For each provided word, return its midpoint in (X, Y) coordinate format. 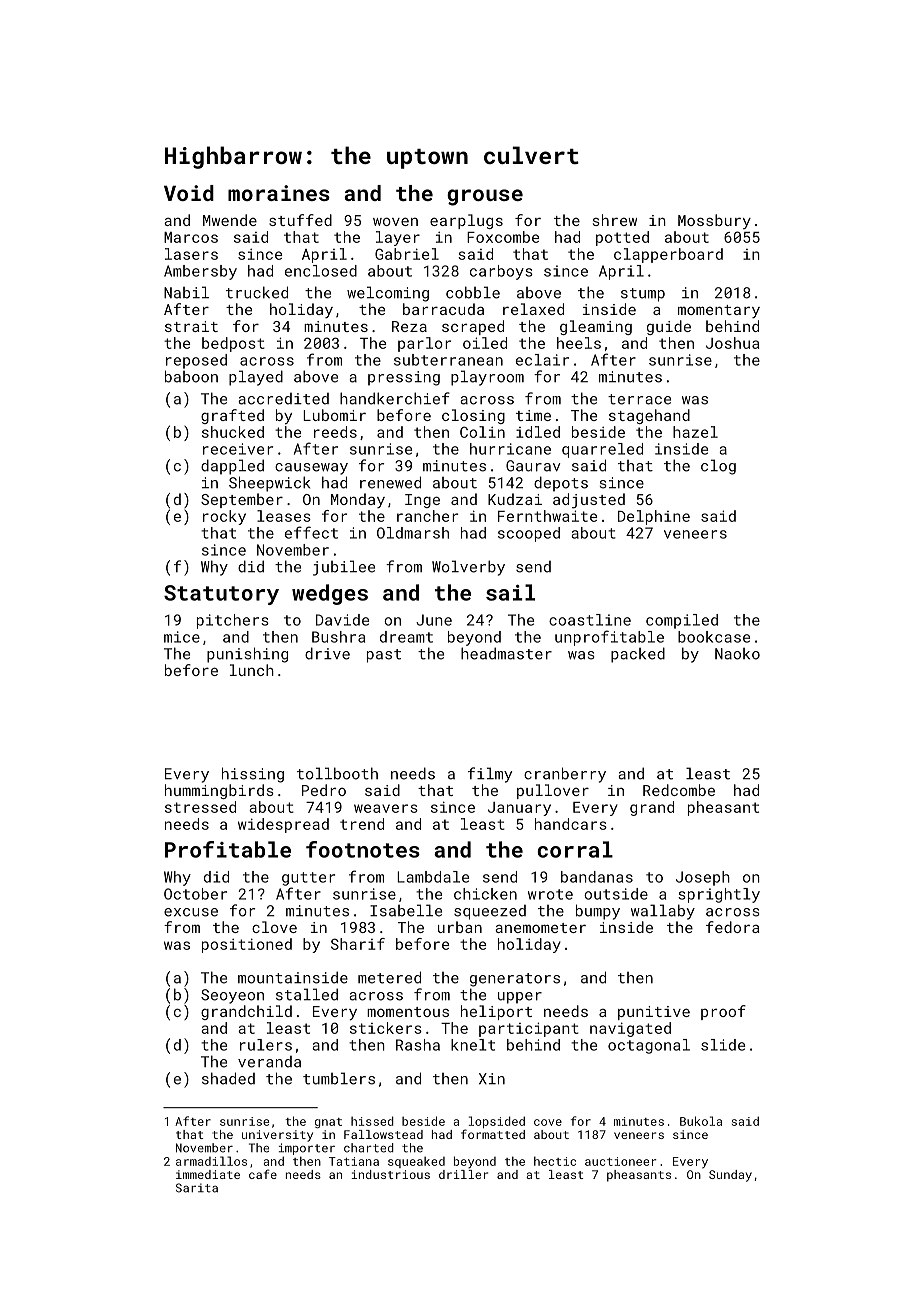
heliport (496, 1012)
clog (718, 467)
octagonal (649, 1046)
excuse (191, 912)
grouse (485, 197)
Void (189, 193)
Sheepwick (269, 484)
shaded (228, 1078)
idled (538, 432)
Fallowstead (383, 1134)
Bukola (701, 1121)
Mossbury (714, 221)
